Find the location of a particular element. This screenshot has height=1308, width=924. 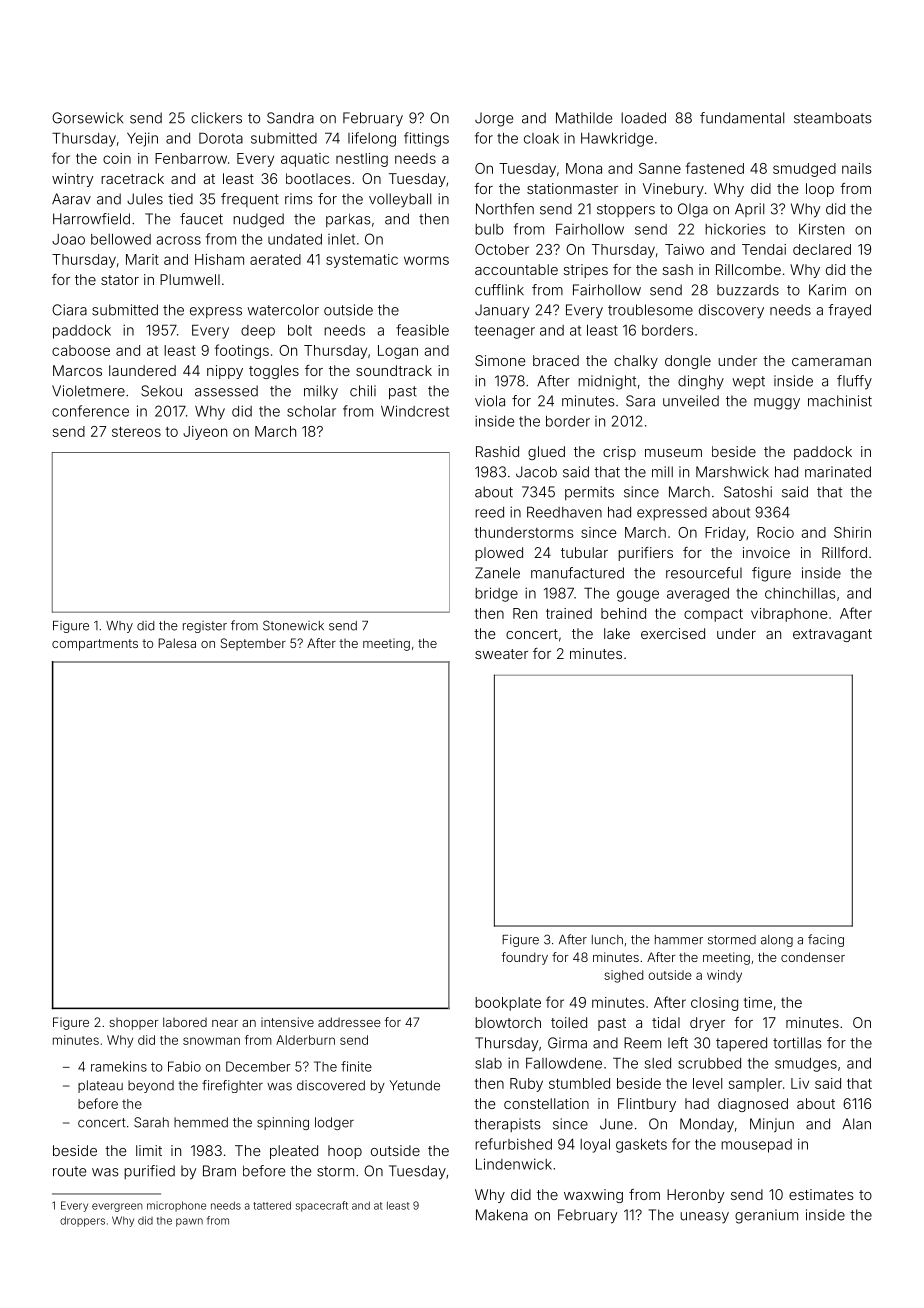

wept is located at coordinates (748, 382).
